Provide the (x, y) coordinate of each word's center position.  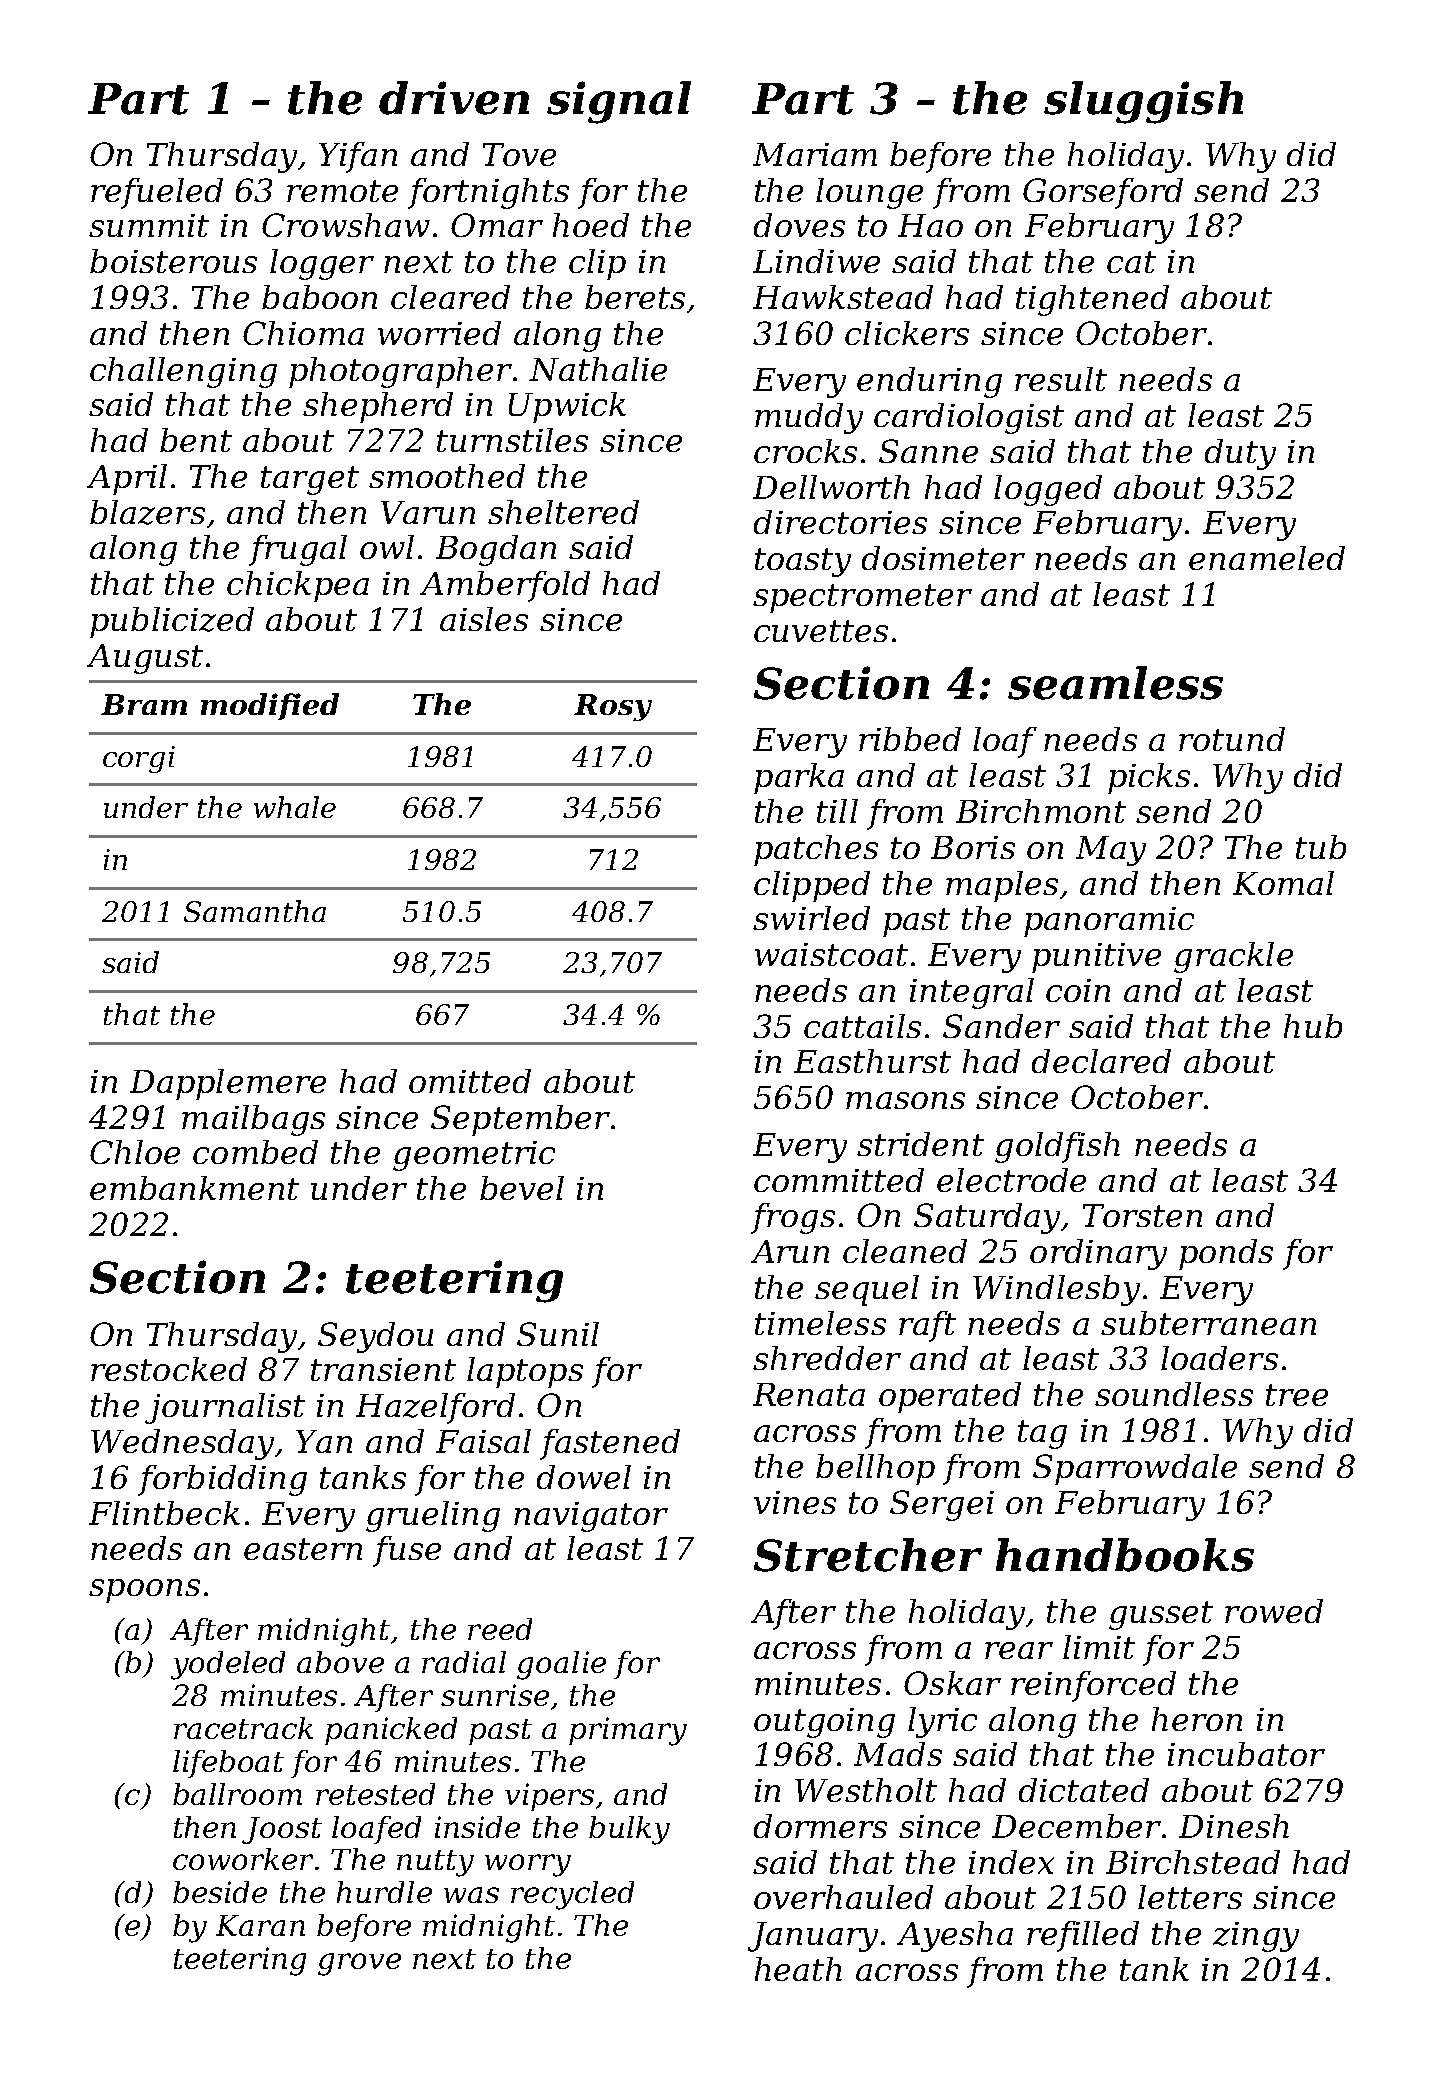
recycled (572, 1895)
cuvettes (821, 631)
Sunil (558, 1334)
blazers (147, 512)
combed (255, 1152)
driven (454, 98)
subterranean (1208, 1323)
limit (1099, 1647)
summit (149, 225)
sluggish (1143, 102)
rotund (1232, 739)
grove (359, 1964)
